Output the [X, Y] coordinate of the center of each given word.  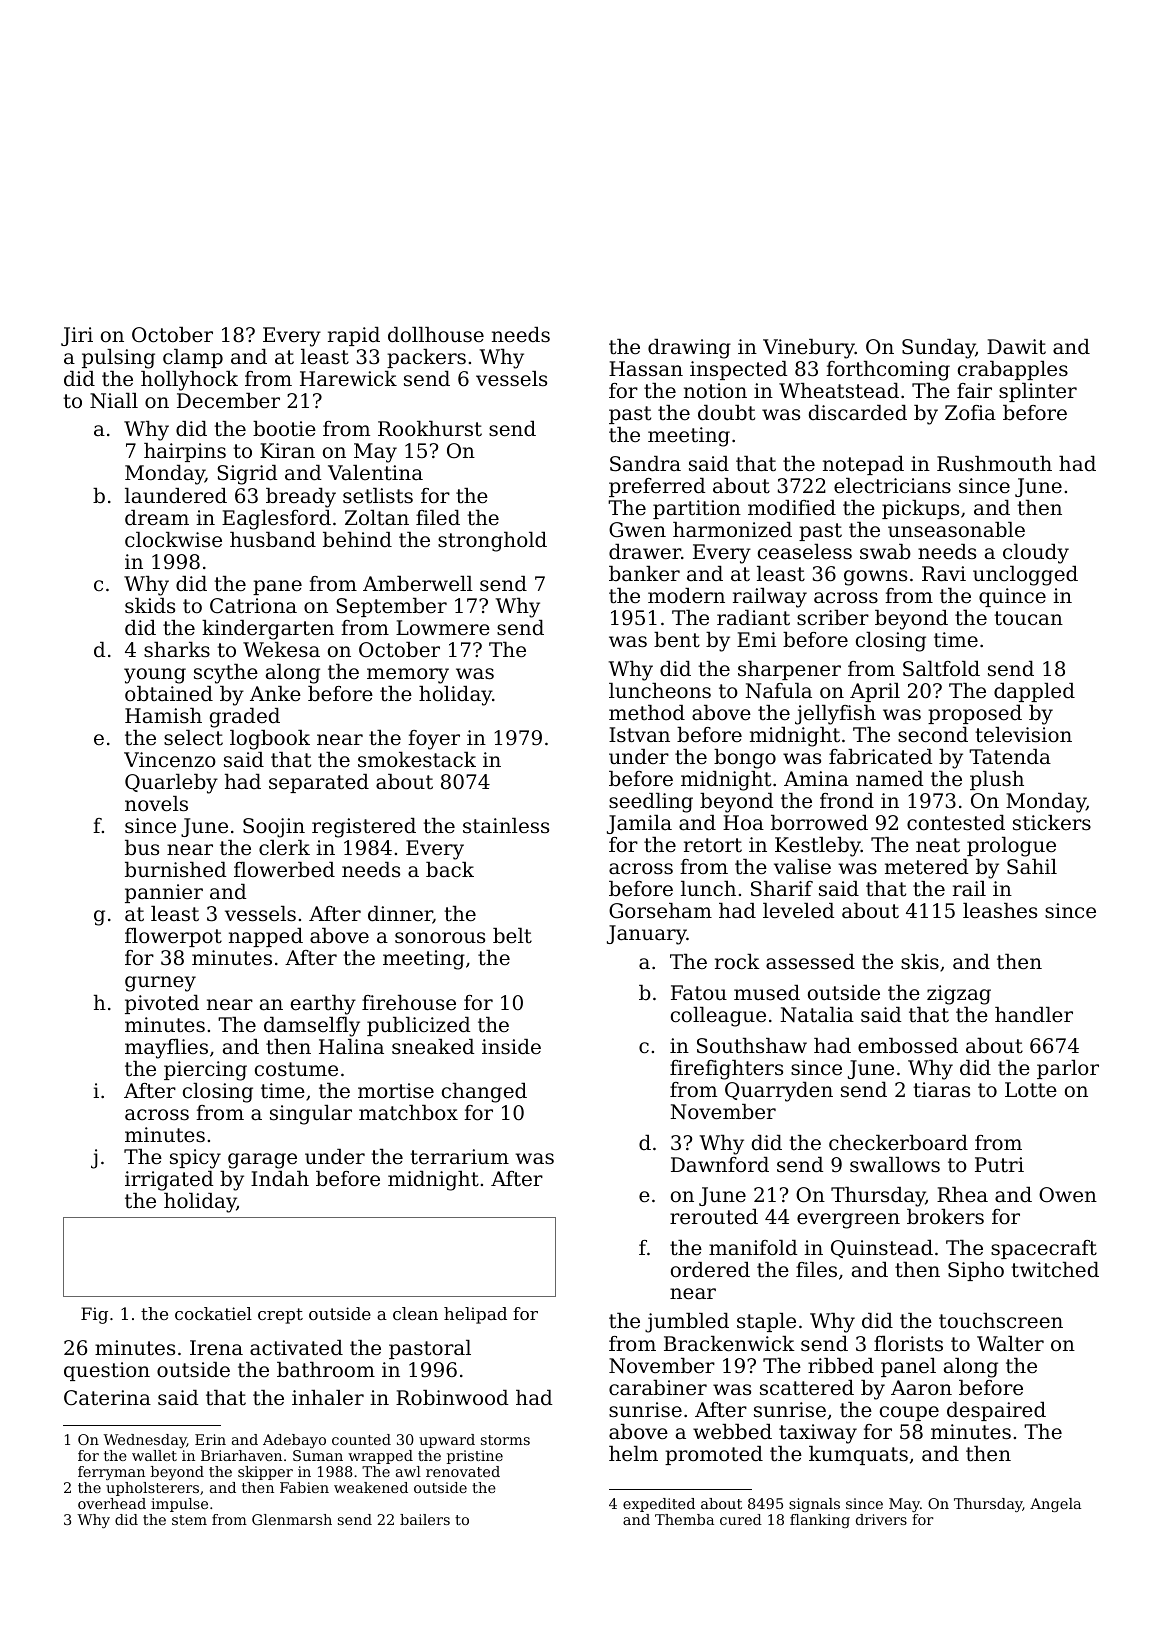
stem [189, 1520]
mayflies [166, 1049]
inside [511, 1047]
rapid [354, 336]
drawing [689, 349]
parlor [1068, 1069]
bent [677, 640]
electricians [892, 486]
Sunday [939, 349]
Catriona [253, 606]
